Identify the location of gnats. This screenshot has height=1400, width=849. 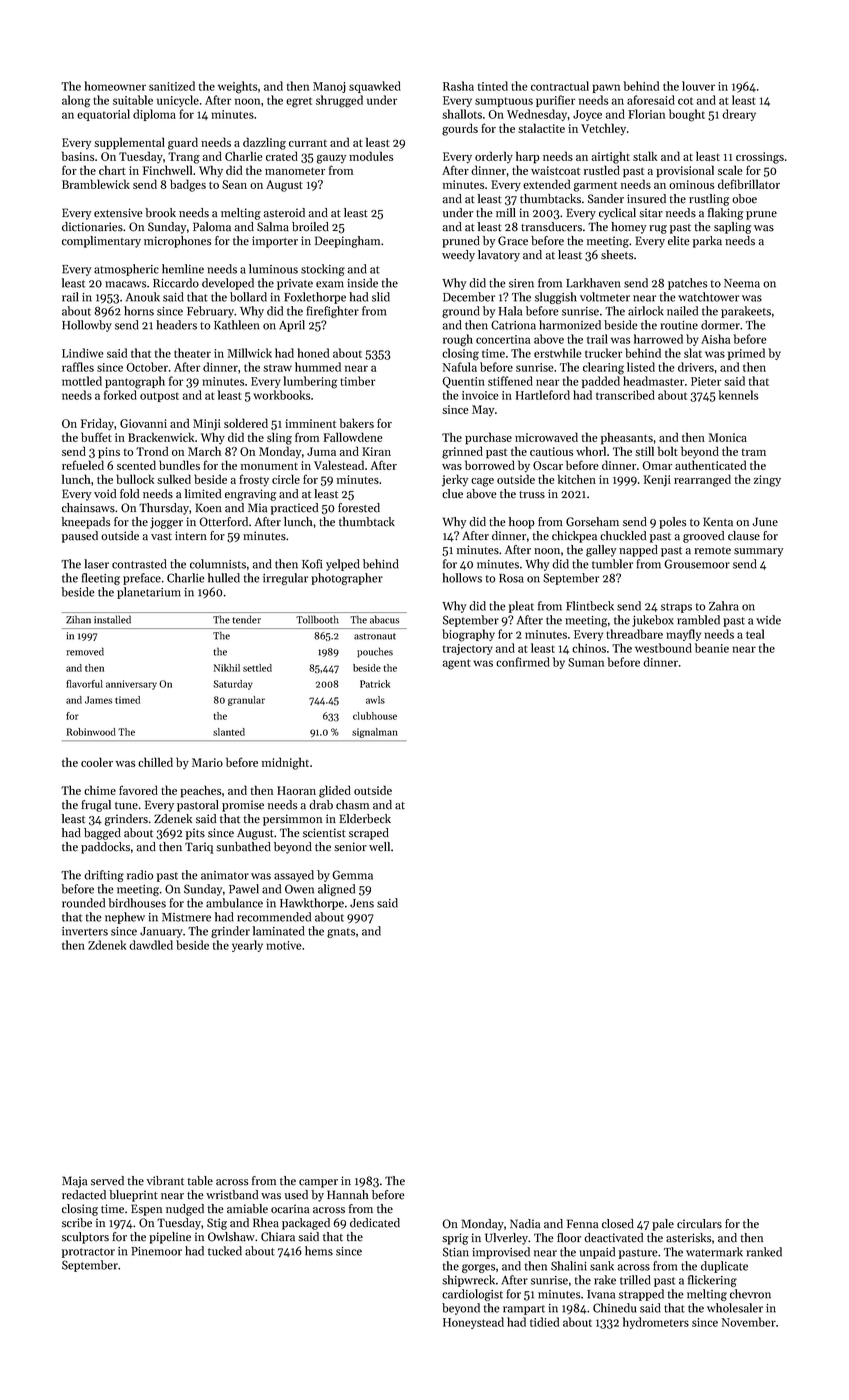
(341, 933).
